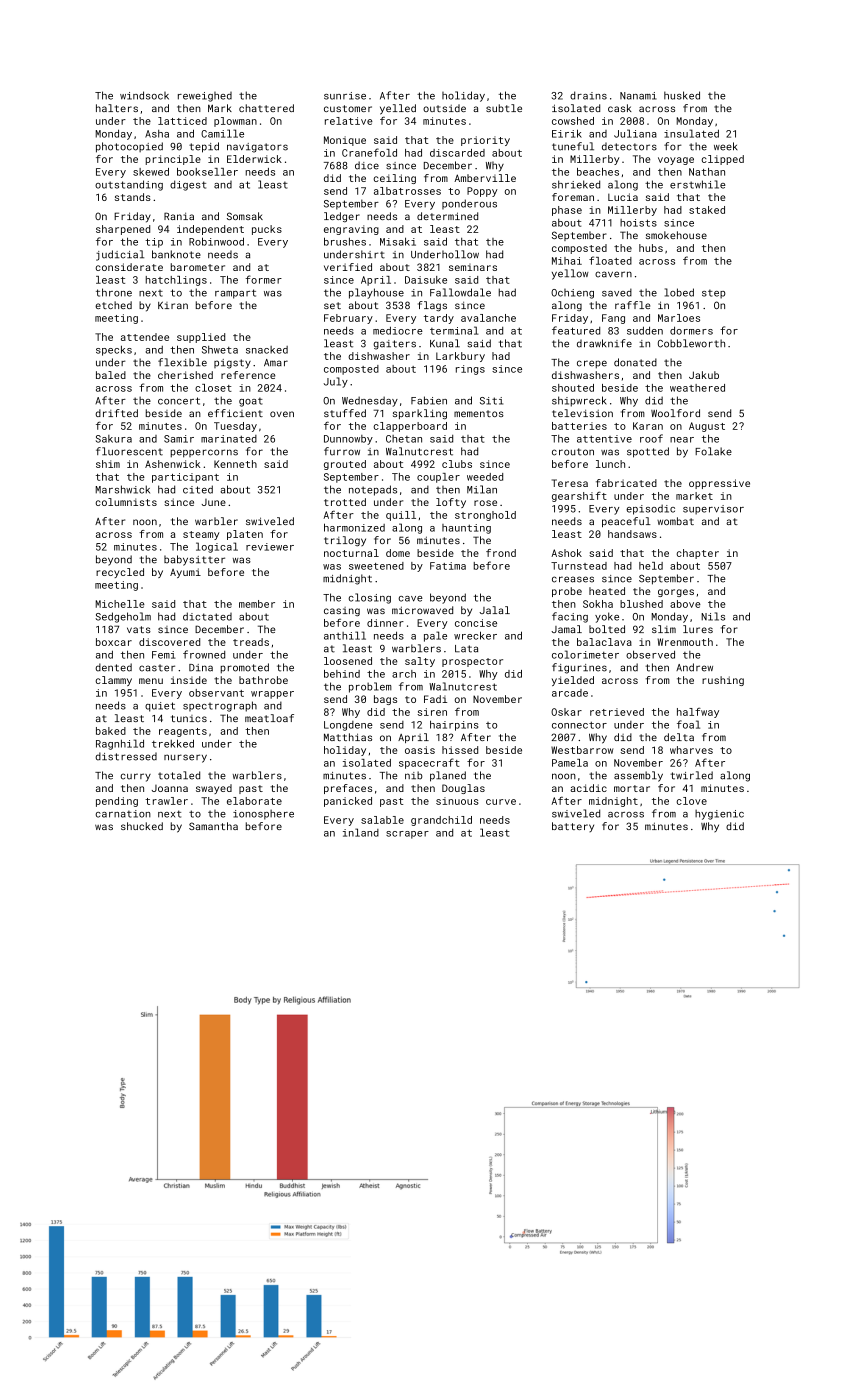 The height and width of the screenshot is (1400, 849). What do you see at coordinates (144, 95) in the screenshot?
I see `windsock` at bounding box center [144, 95].
